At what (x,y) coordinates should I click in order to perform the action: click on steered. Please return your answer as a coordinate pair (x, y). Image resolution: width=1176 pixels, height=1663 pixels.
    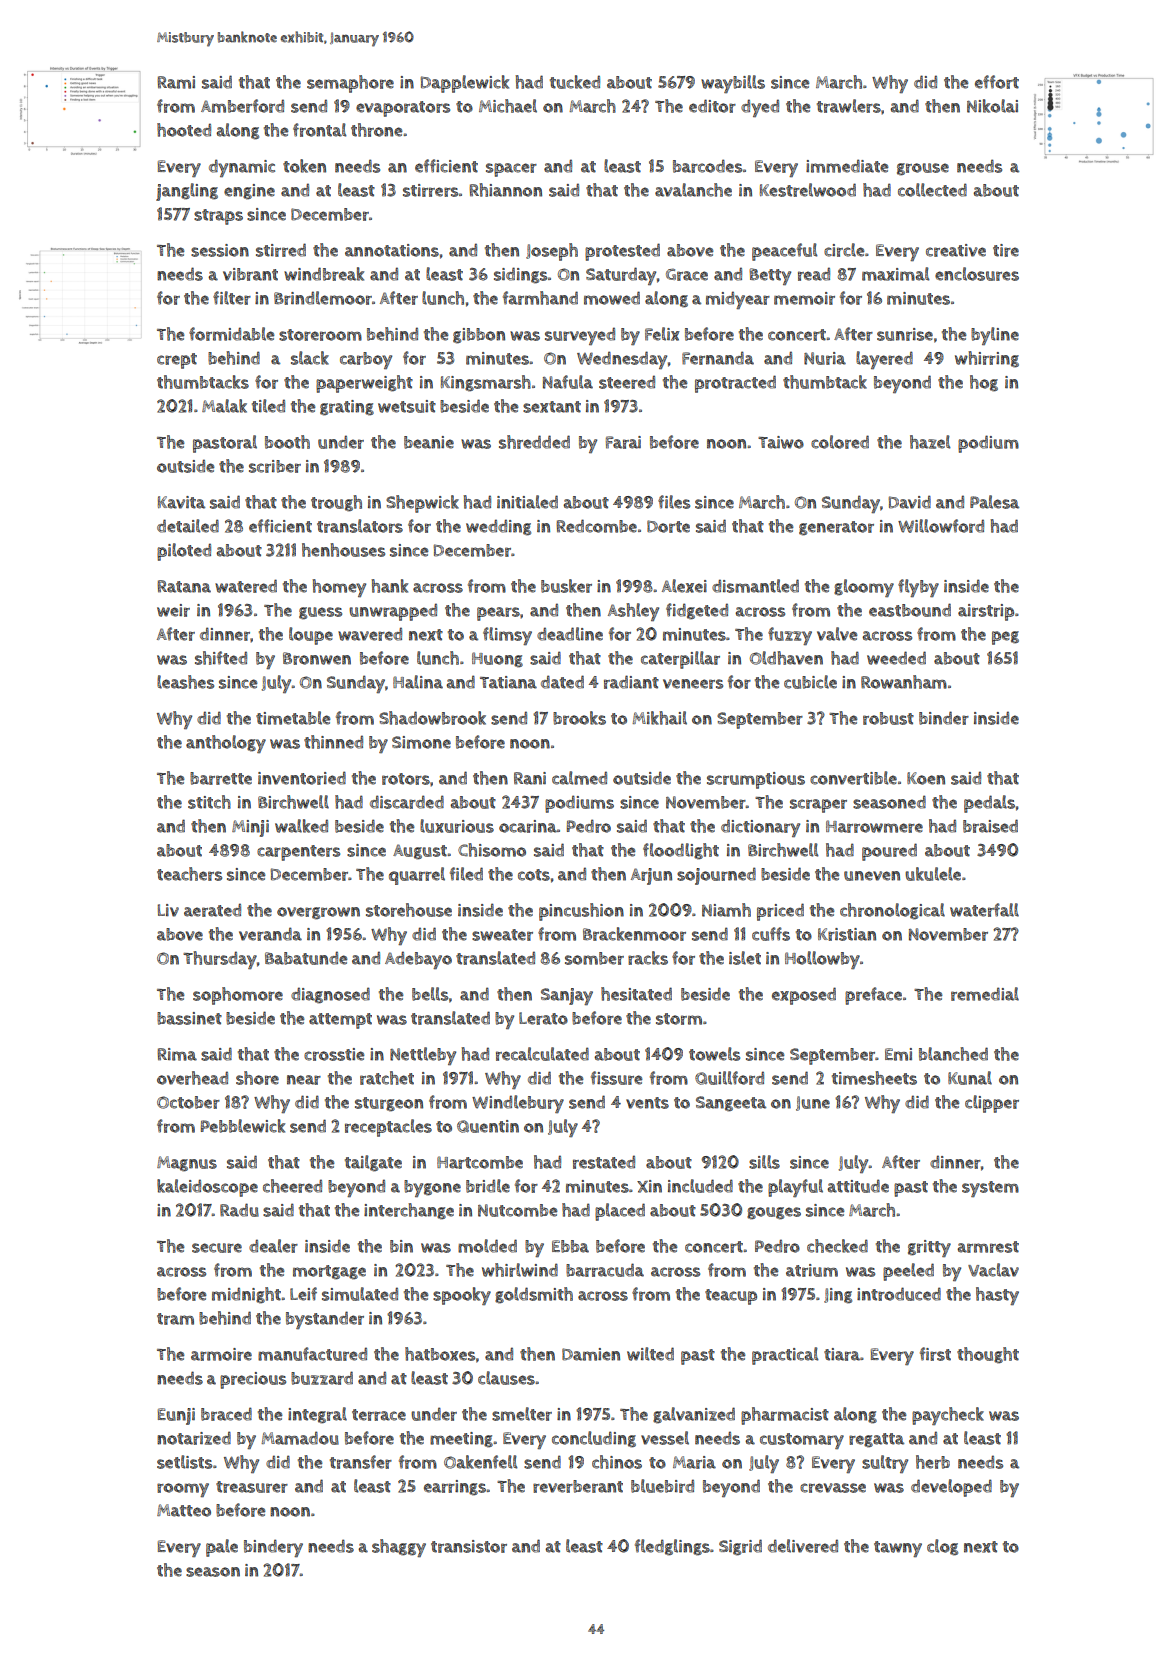
    Looking at the image, I should click on (627, 382).
